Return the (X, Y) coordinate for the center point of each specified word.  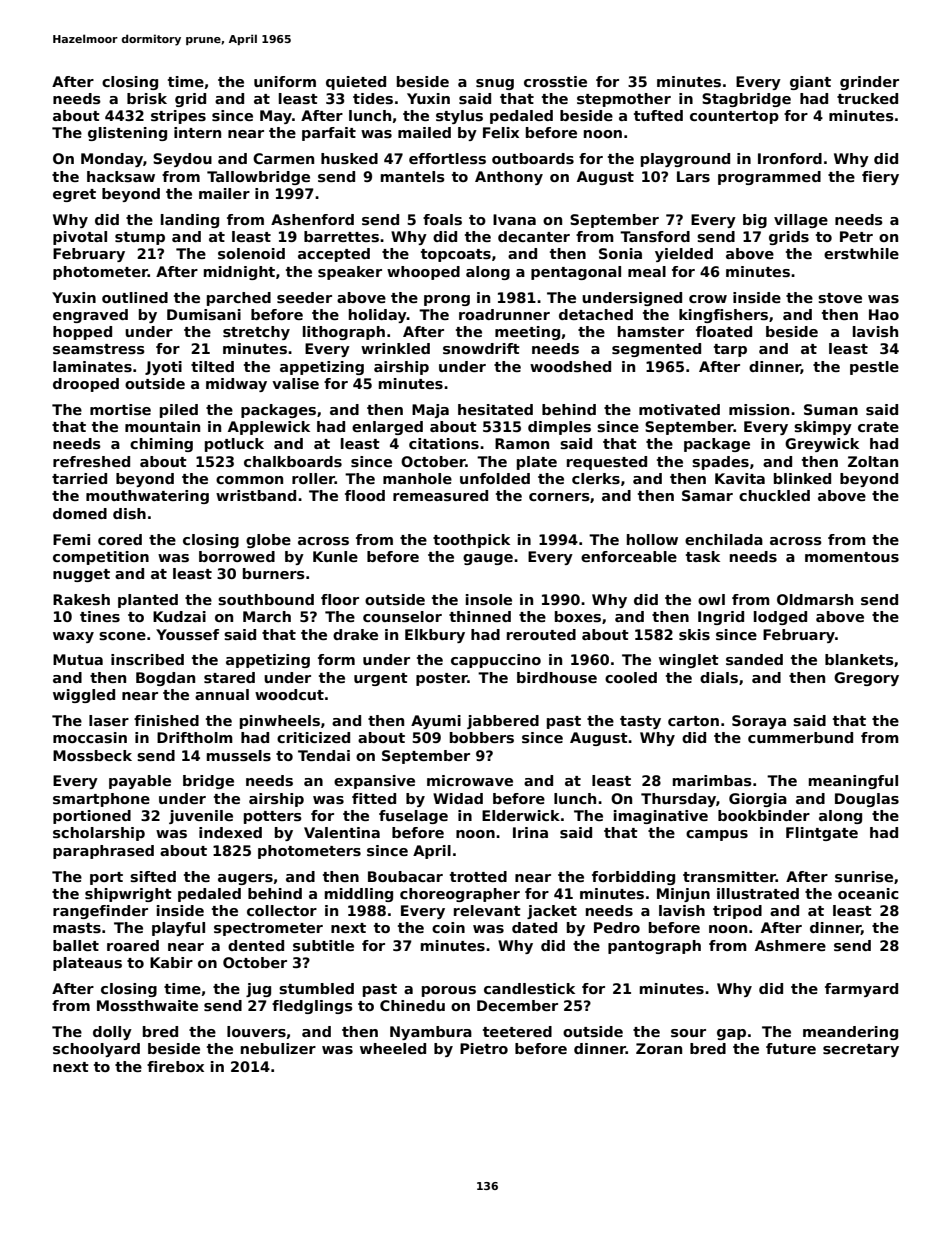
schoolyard (96, 1050)
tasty (640, 722)
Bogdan (165, 679)
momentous (852, 557)
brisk (147, 98)
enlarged (387, 428)
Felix (501, 132)
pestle (874, 368)
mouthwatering (147, 497)
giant (810, 83)
